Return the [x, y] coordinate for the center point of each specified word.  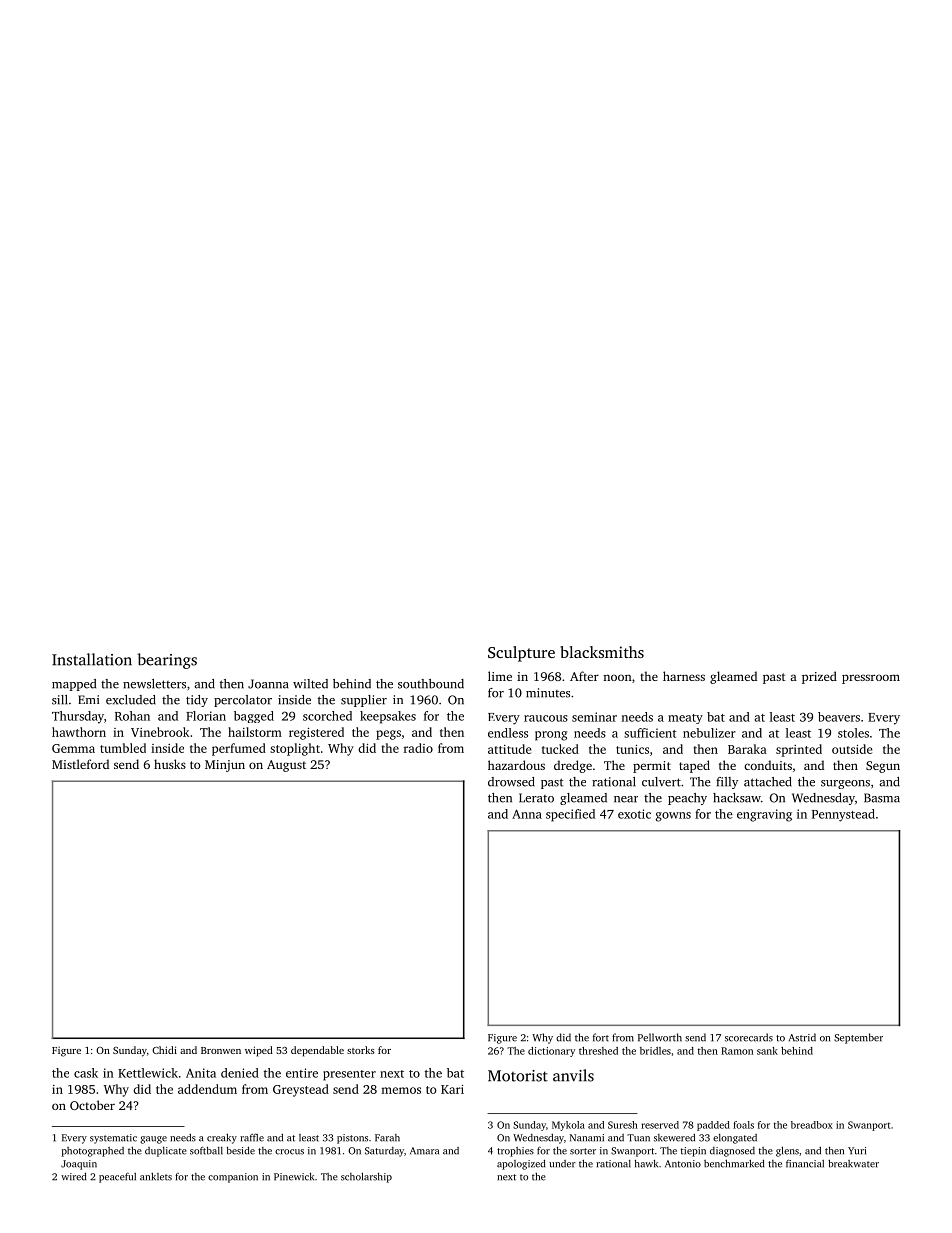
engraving [764, 815]
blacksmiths [602, 652]
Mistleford [80, 764]
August [286, 766]
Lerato [536, 798]
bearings [167, 661]
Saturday [384, 1152]
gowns [673, 817]
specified [570, 815]
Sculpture [521, 654]
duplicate [166, 1152]
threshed [598, 1051]
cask [86, 1073]
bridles [655, 1051]
